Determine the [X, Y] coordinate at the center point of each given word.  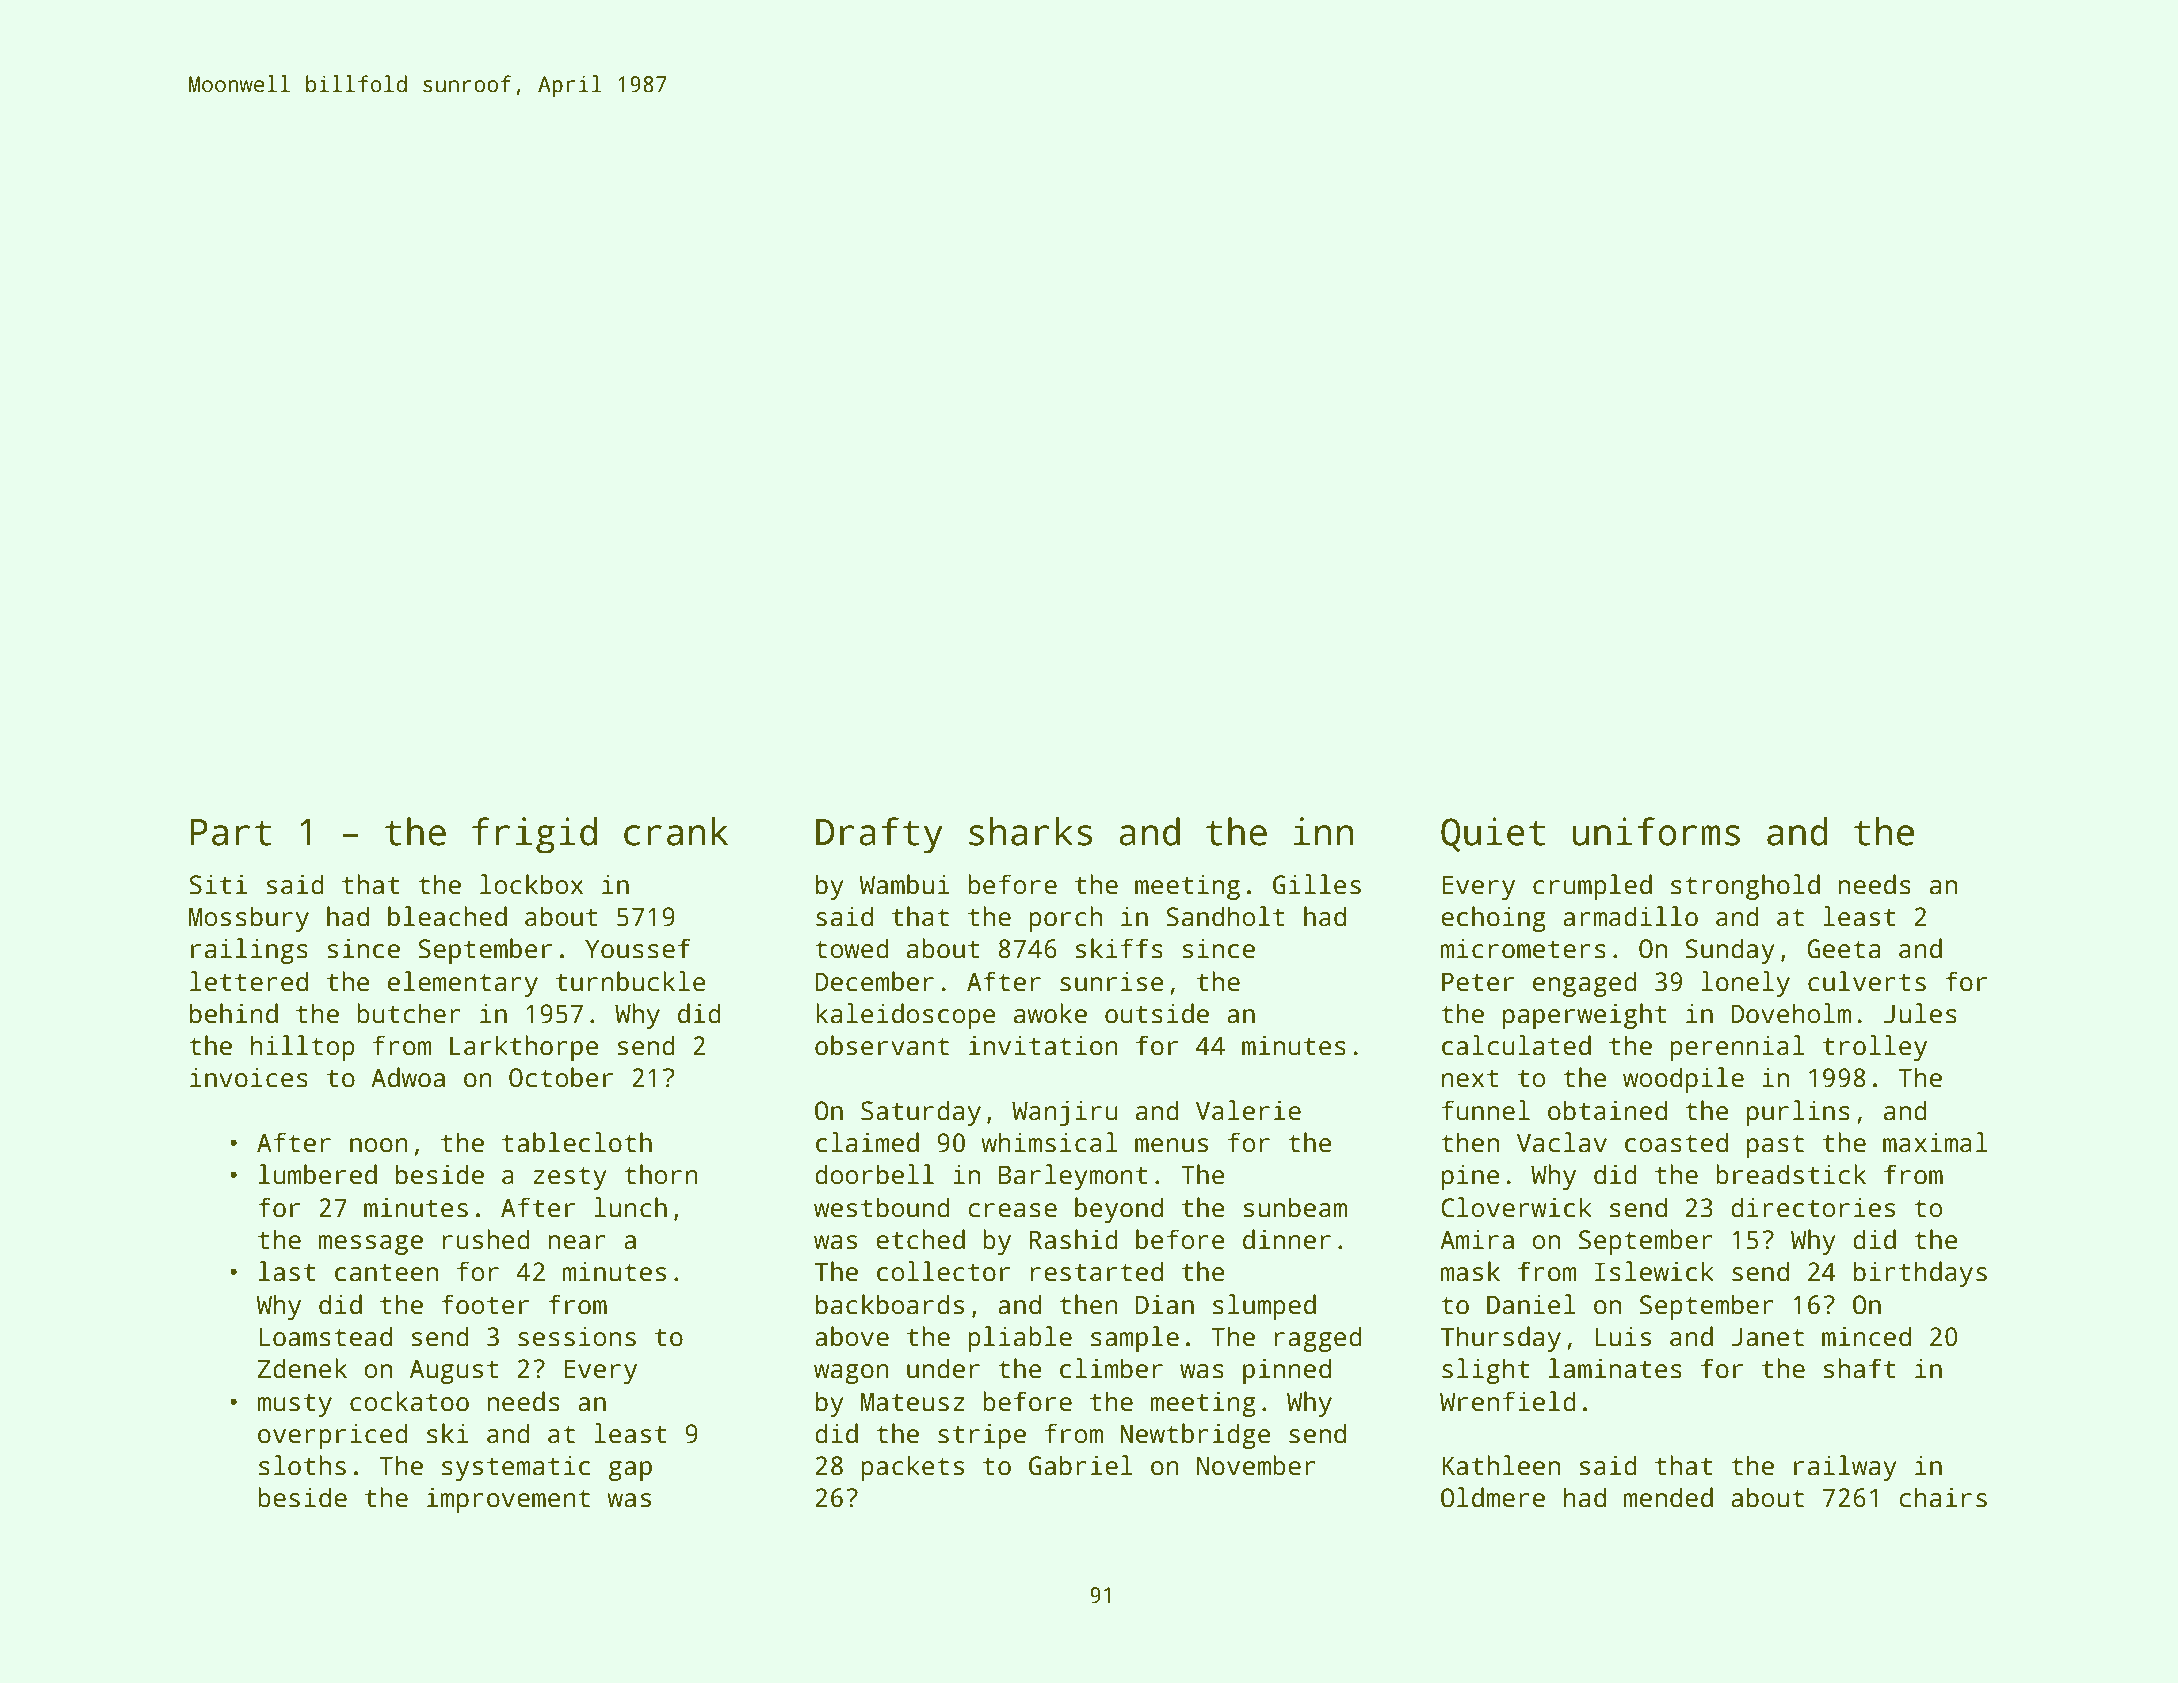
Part [231, 832]
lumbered [318, 1174]
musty [294, 1405]
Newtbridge [1195, 1436]
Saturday [921, 1113]
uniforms [1656, 831]
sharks [1030, 831]
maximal [1935, 1142]
